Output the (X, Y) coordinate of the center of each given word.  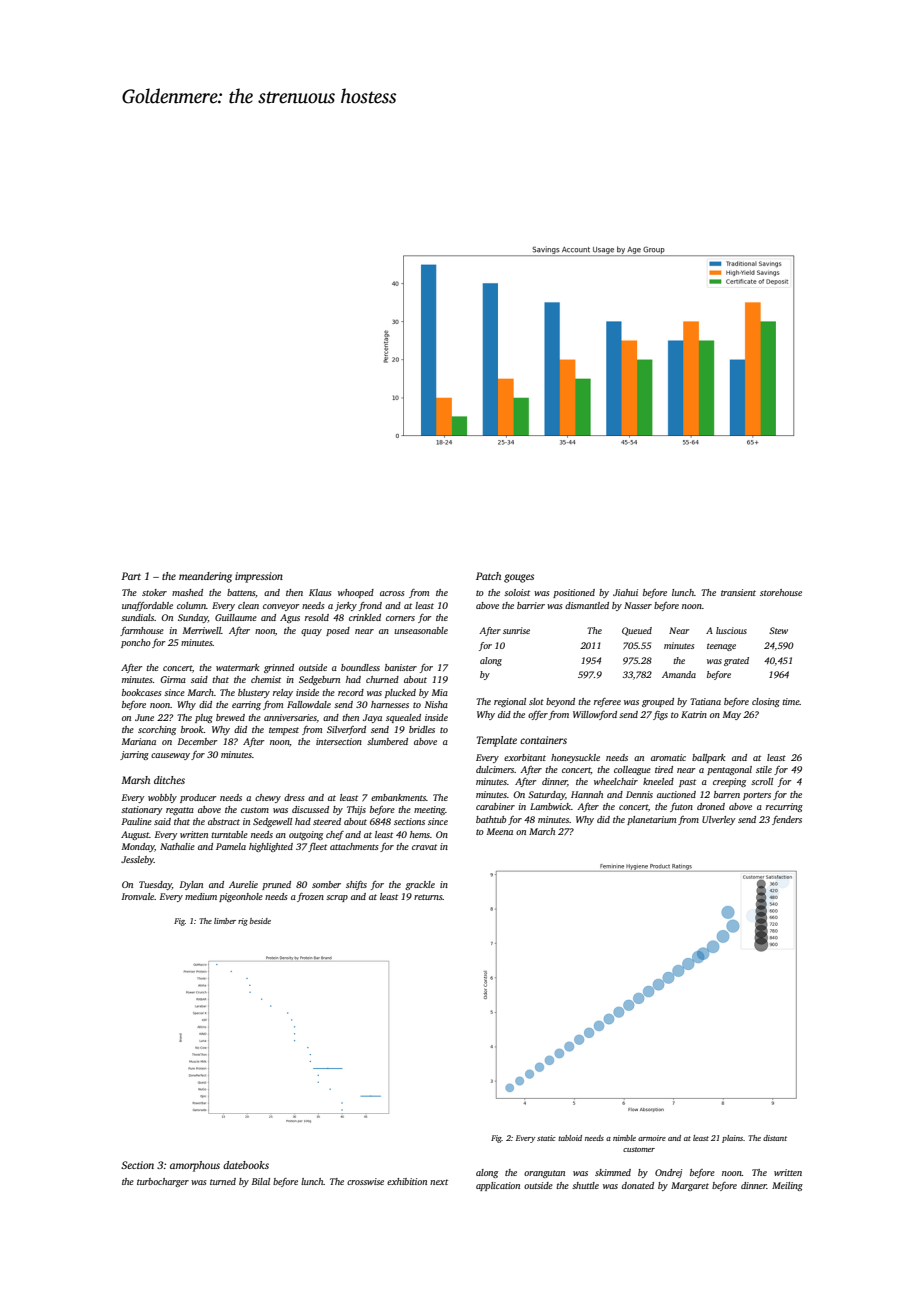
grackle (420, 885)
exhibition (407, 1181)
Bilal (261, 1181)
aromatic (668, 757)
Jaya (372, 718)
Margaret (690, 1186)
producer (198, 798)
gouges (519, 578)
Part (131, 576)
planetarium (651, 820)
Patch (488, 576)
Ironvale (138, 896)
